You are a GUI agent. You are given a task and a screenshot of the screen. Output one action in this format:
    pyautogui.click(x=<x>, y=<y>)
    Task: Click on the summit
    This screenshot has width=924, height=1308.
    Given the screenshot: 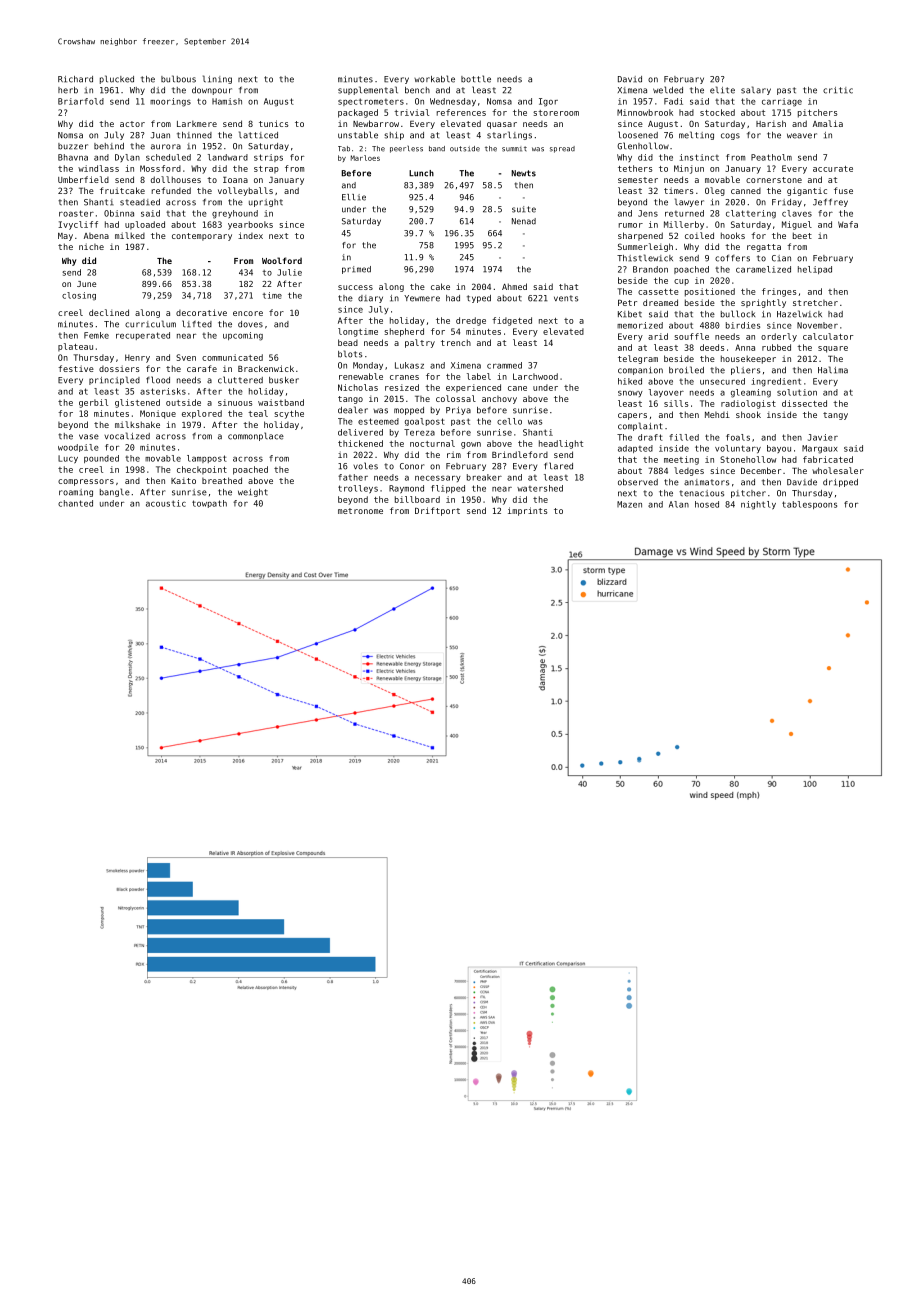 What is the action you would take?
    pyautogui.click(x=514, y=149)
